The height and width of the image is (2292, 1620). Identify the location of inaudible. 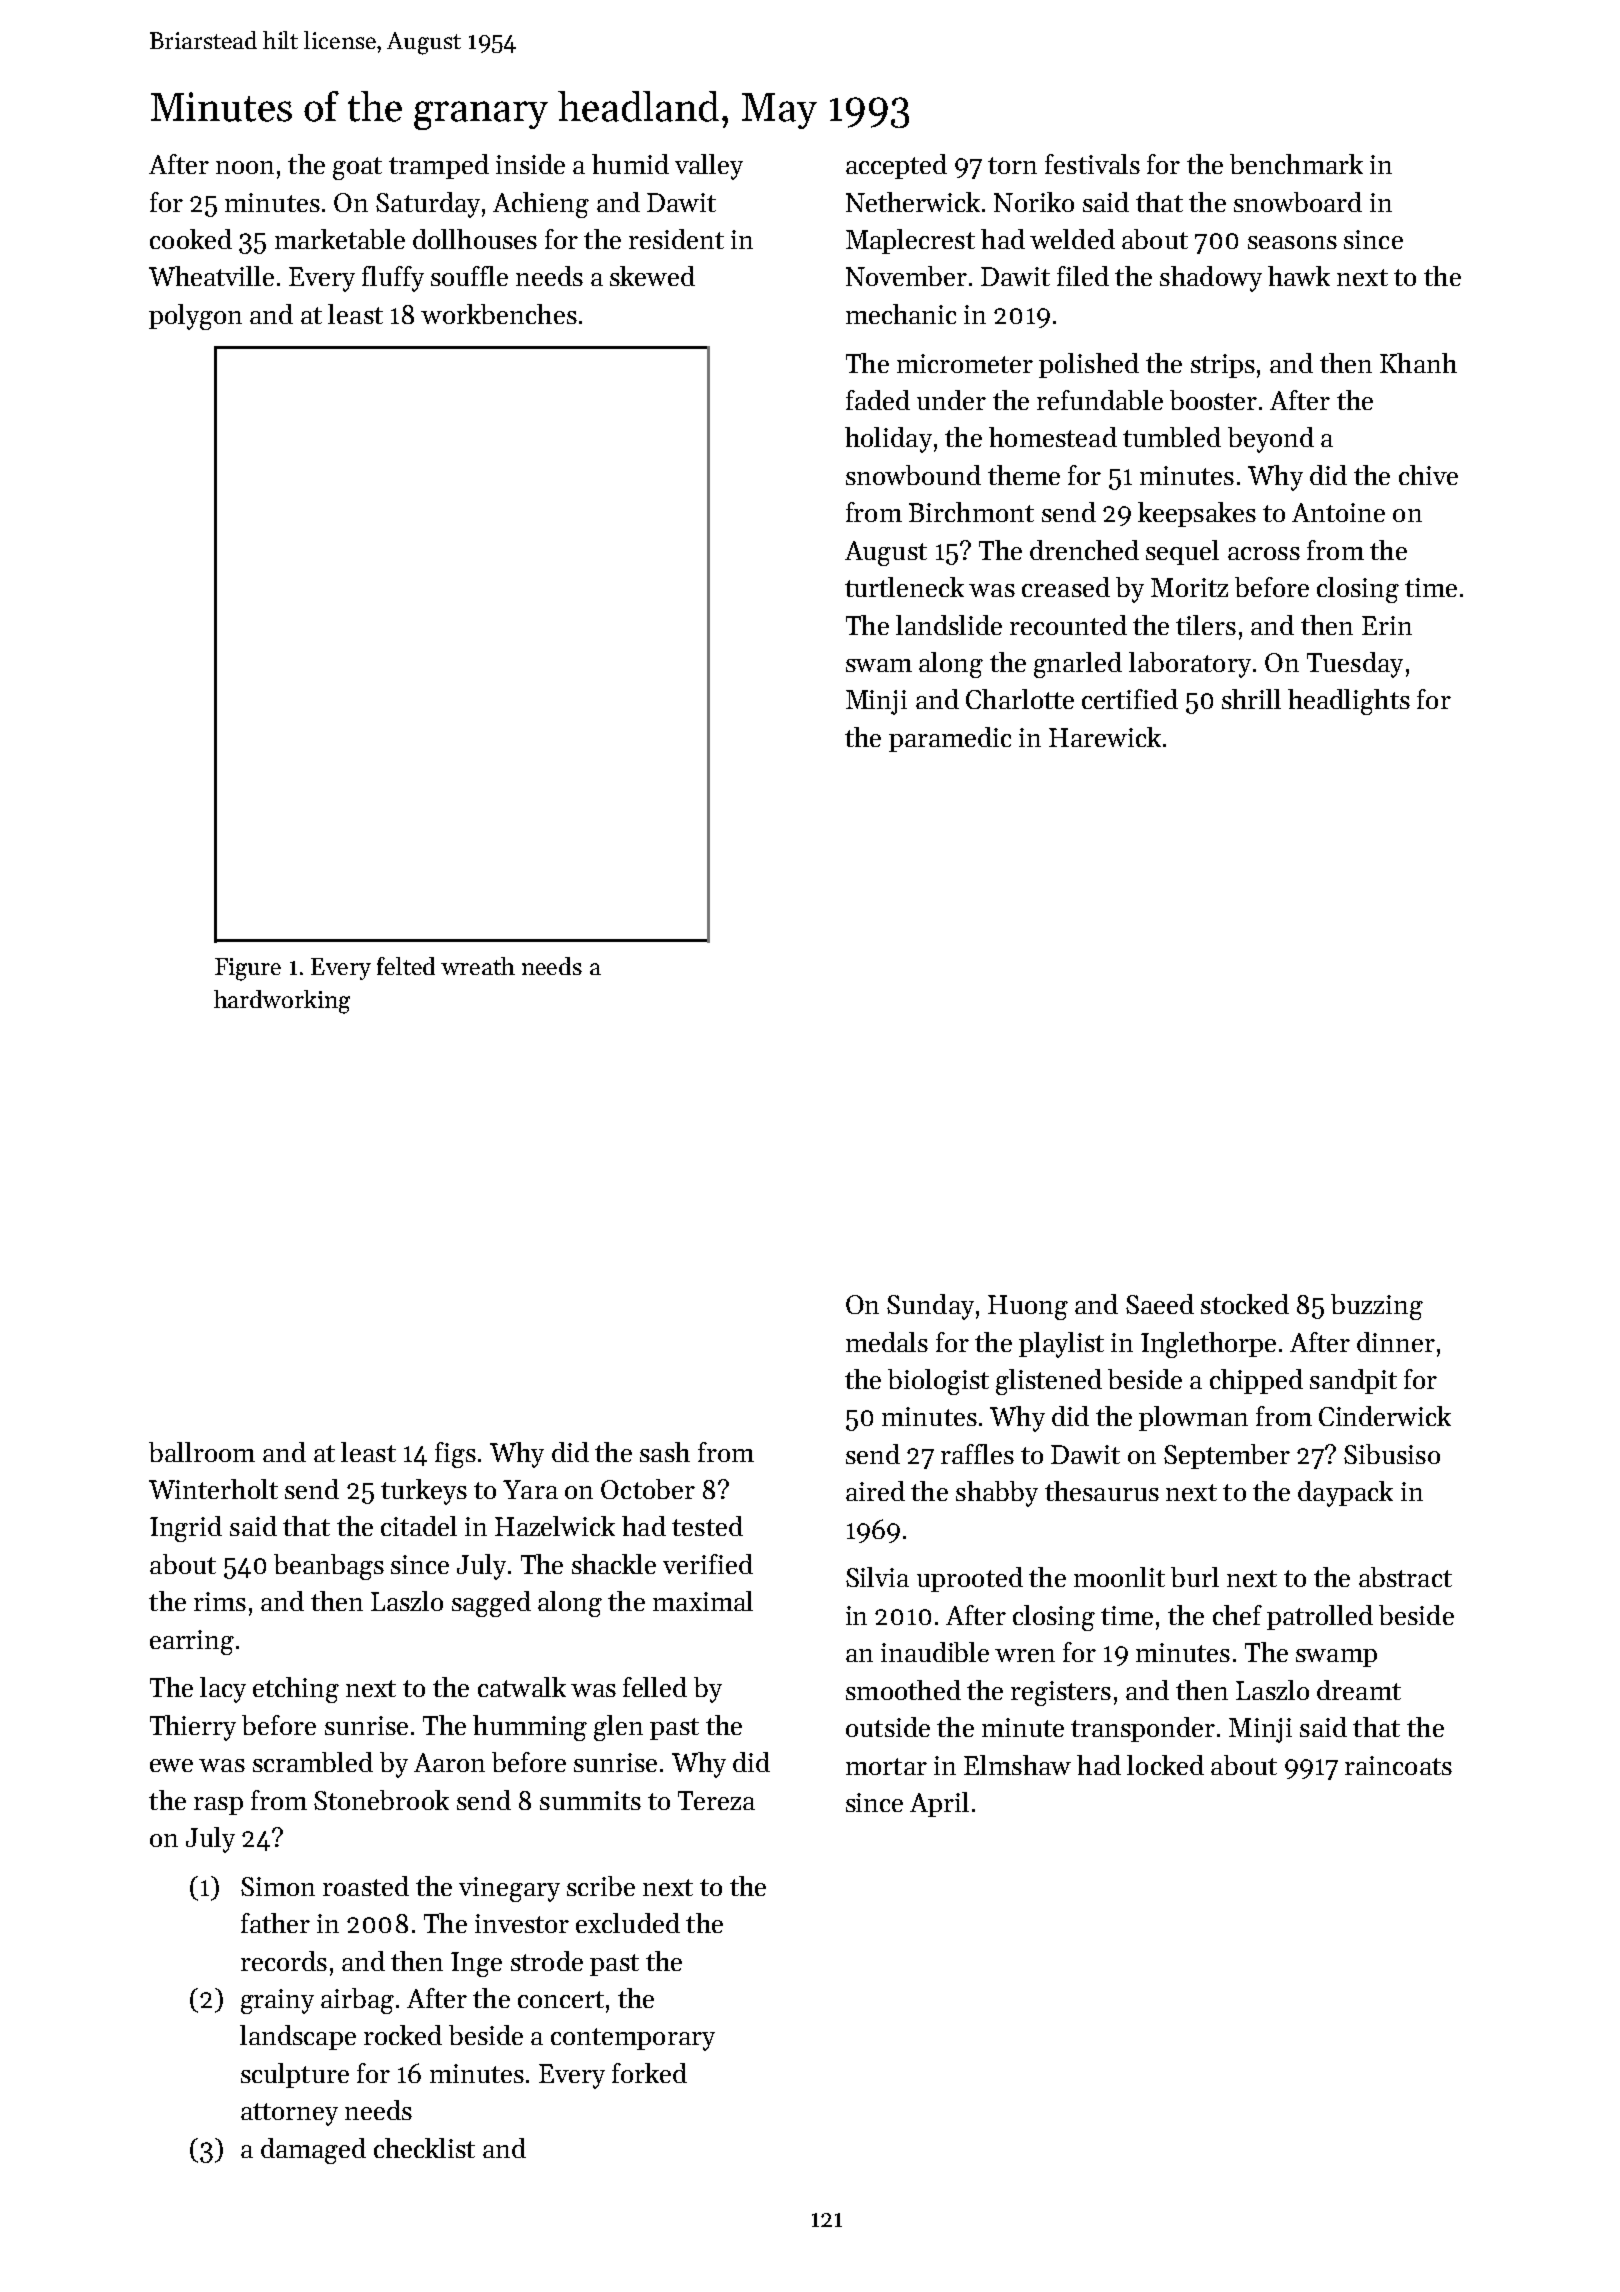
(935, 1652).
